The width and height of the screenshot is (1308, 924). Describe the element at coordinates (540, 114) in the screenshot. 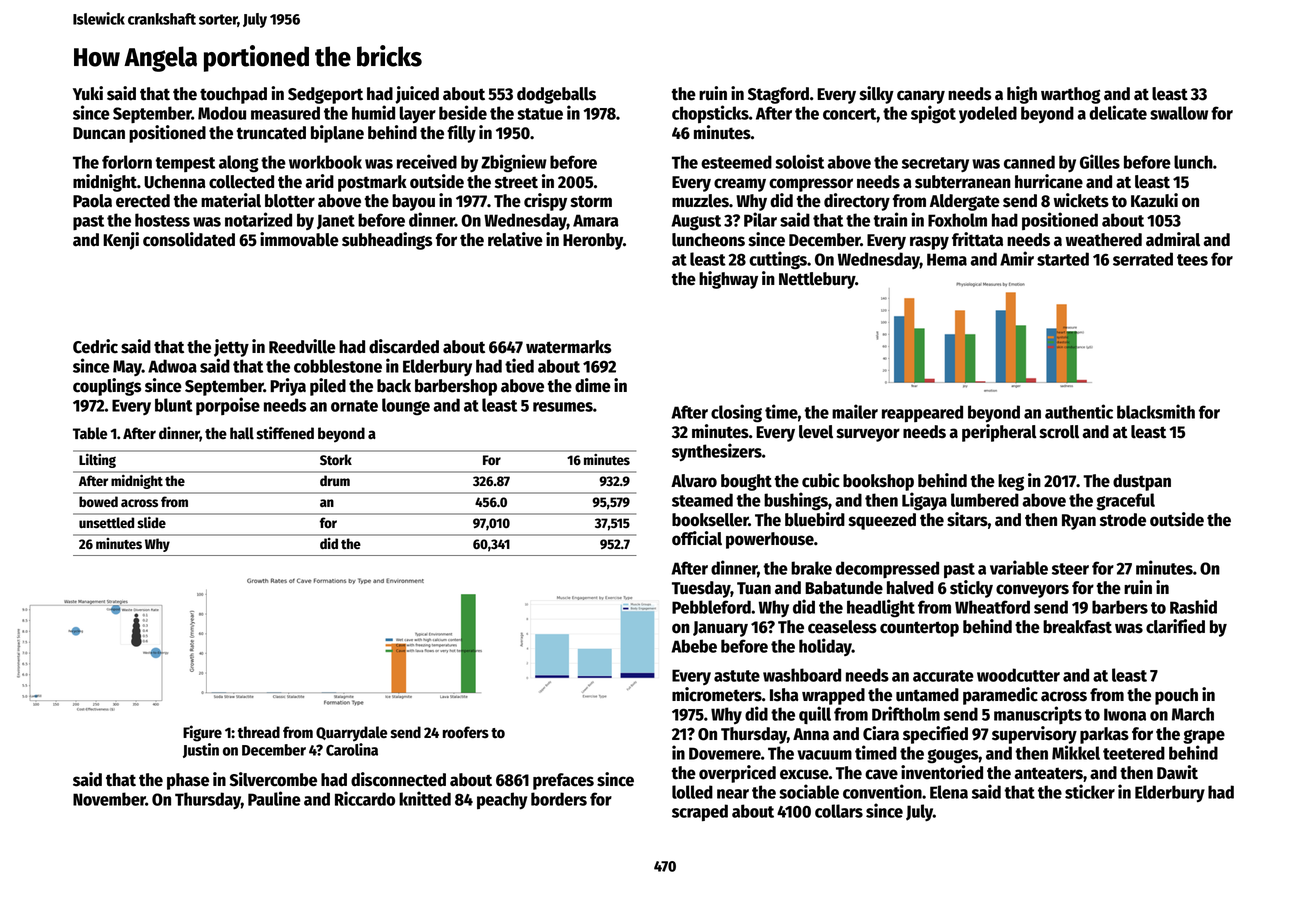

I see `statue` at that location.
